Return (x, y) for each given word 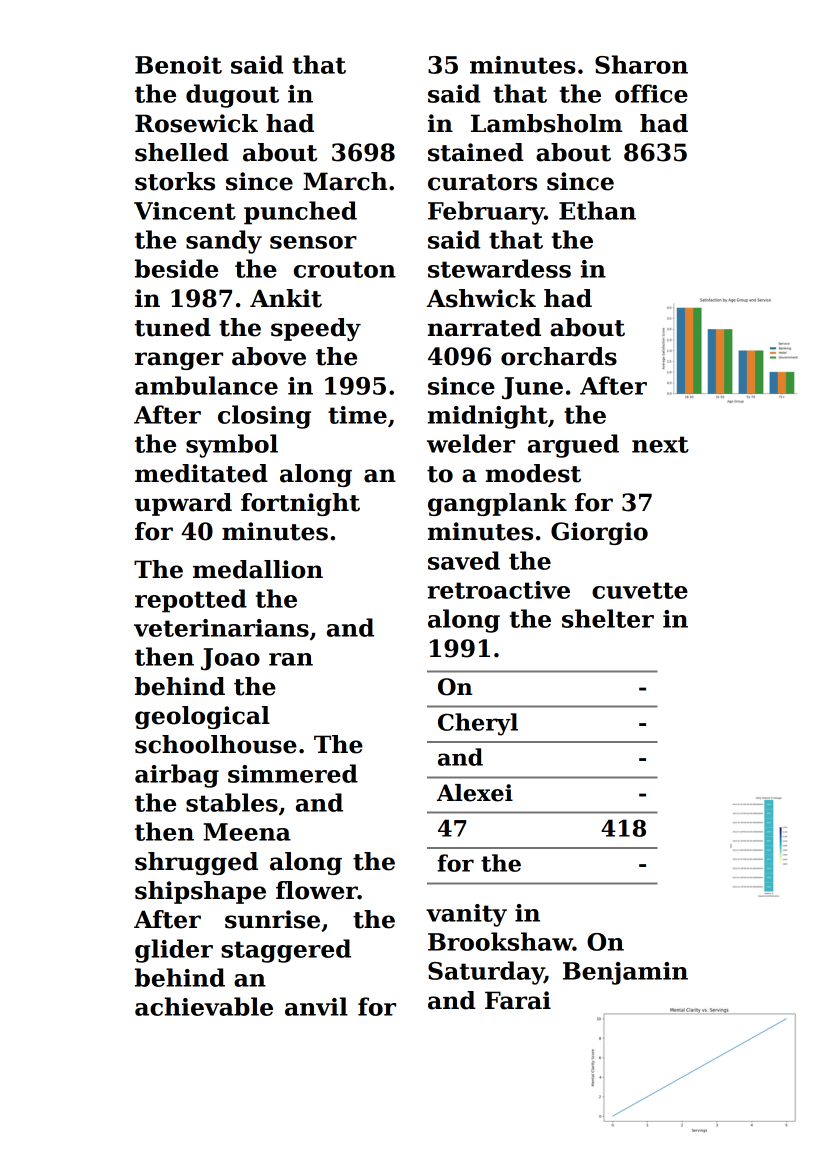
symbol (232, 446)
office (651, 93)
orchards (559, 356)
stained (476, 152)
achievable (204, 1006)
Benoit (178, 65)
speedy (316, 329)
